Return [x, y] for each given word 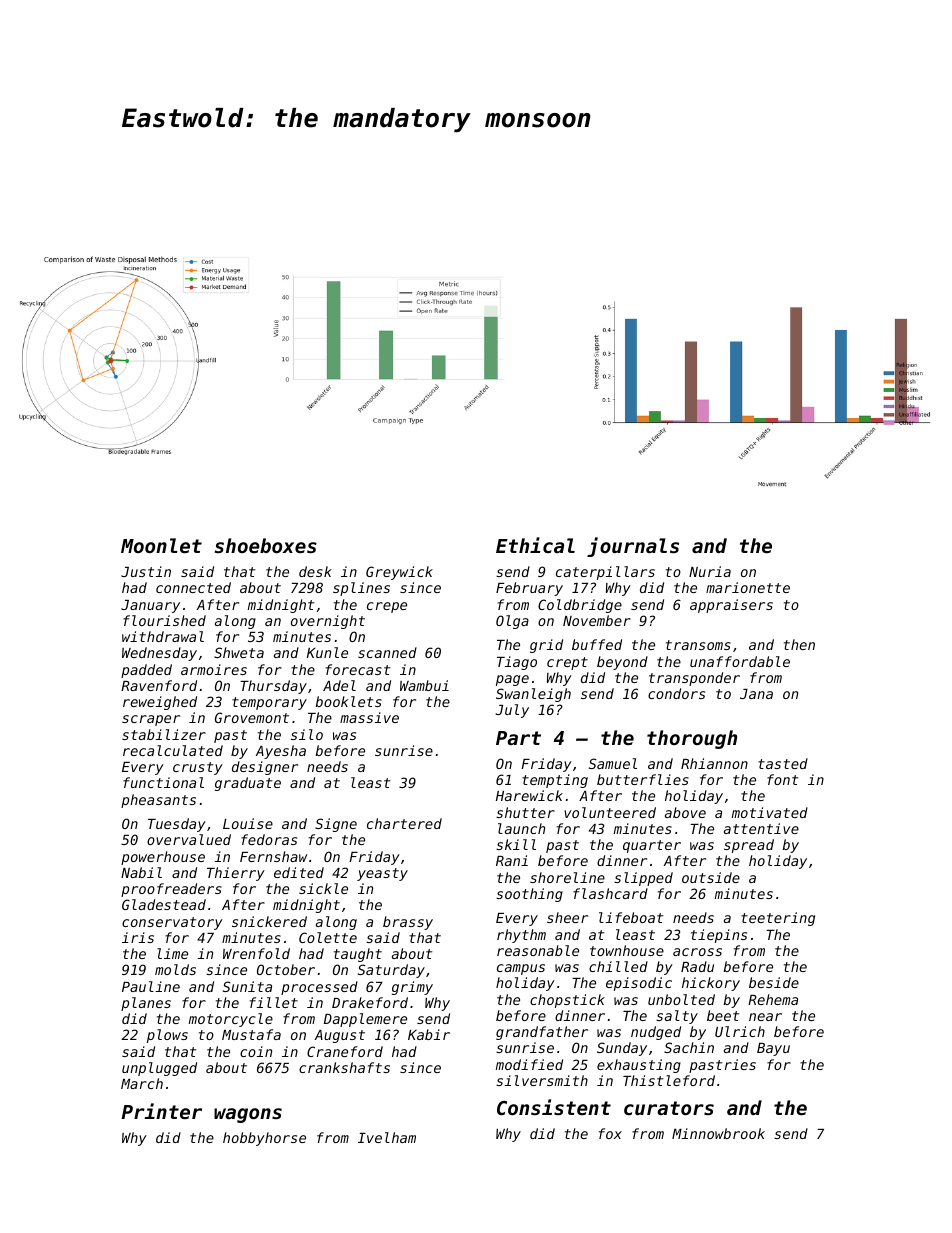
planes [146, 1004]
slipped [643, 879]
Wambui [424, 685]
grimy [412, 988]
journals [633, 547]
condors [676, 693]
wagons [248, 1115]
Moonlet [161, 545]
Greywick [399, 573]
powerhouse [163, 858]
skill [516, 844]
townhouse [627, 950]
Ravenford [159, 685]
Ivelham [387, 1137]
